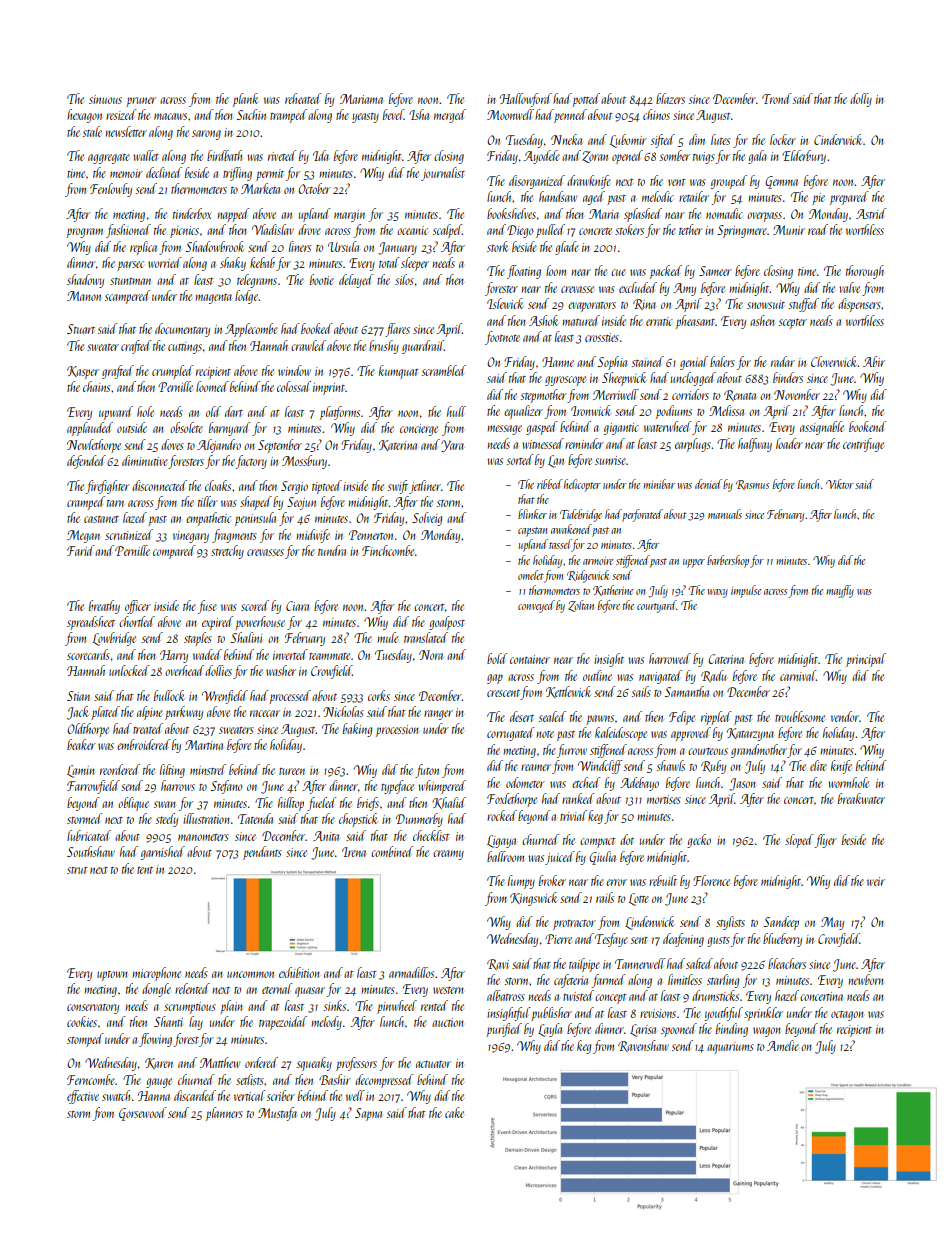 The width and height of the page is (952, 1233). What do you see at coordinates (536, 606) in the page?
I see `conveyed` at bounding box center [536, 606].
